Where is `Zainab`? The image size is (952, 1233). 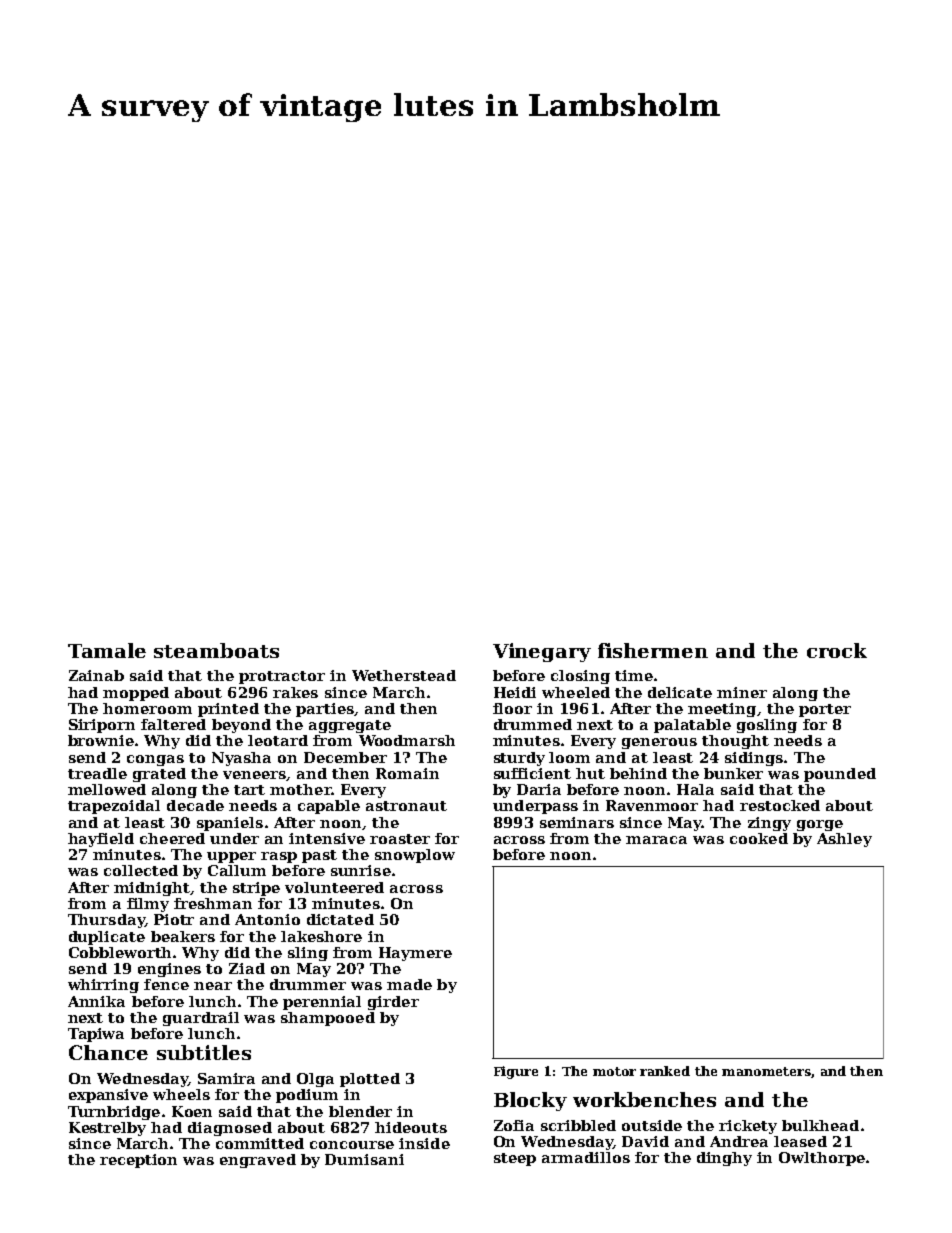 Zainab is located at coordinates (96, 675).
